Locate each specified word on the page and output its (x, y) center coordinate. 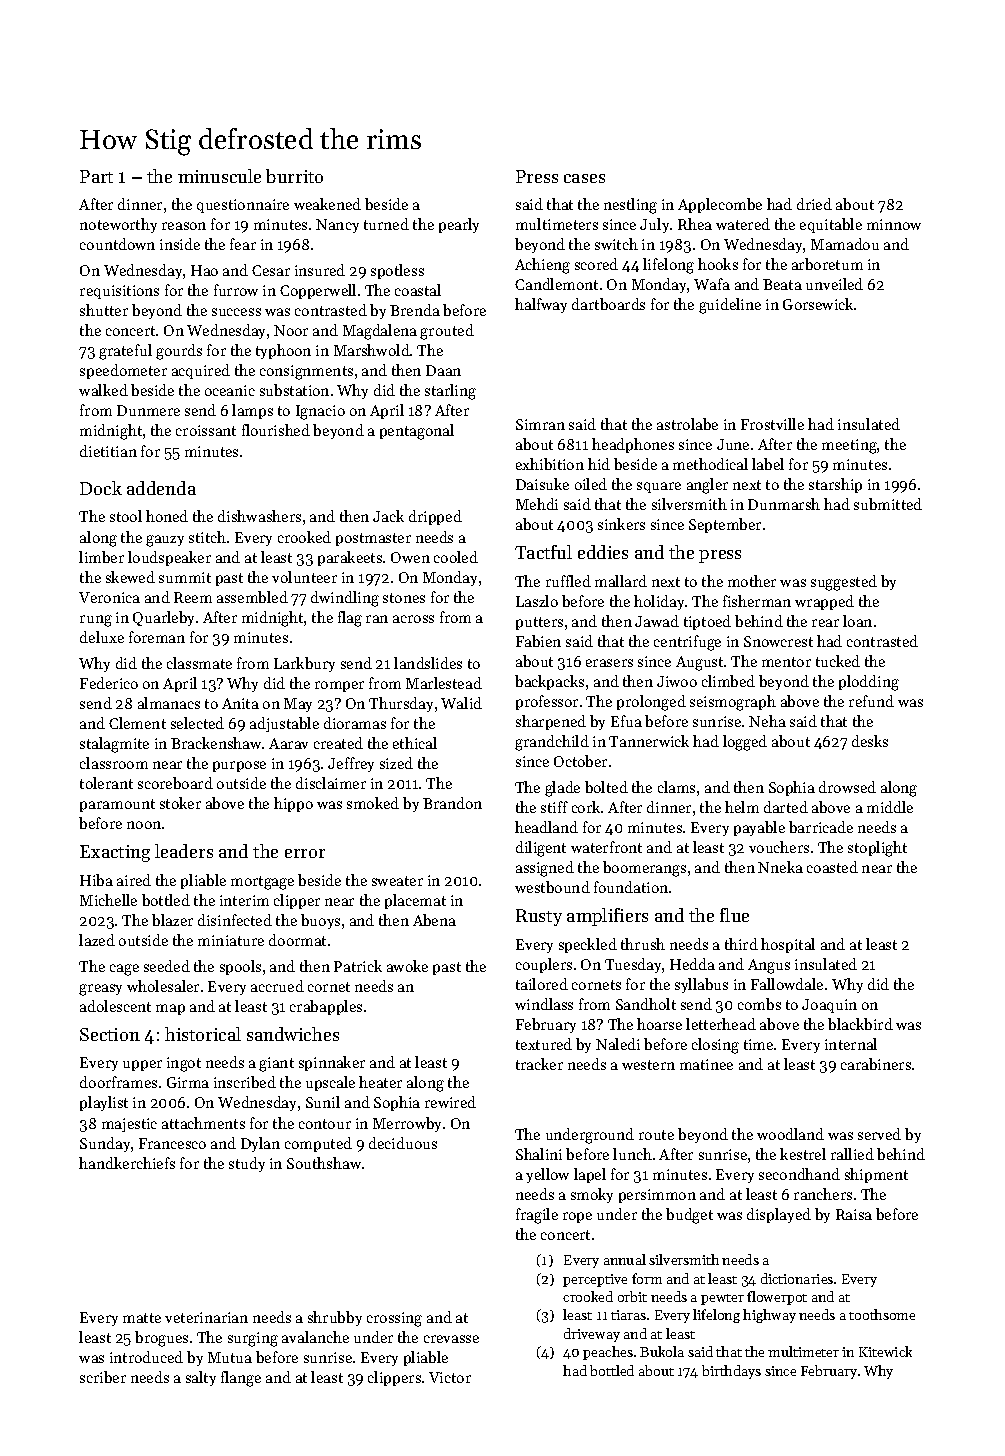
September (725, 525)
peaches (608, 1353)
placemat (415, 901)
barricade (821, 827)
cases (584, 178)
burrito (294, 176)
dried (814, 204)
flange (241, 1379)
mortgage (262, 883)
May (298, 705)
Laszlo (537, 601)
